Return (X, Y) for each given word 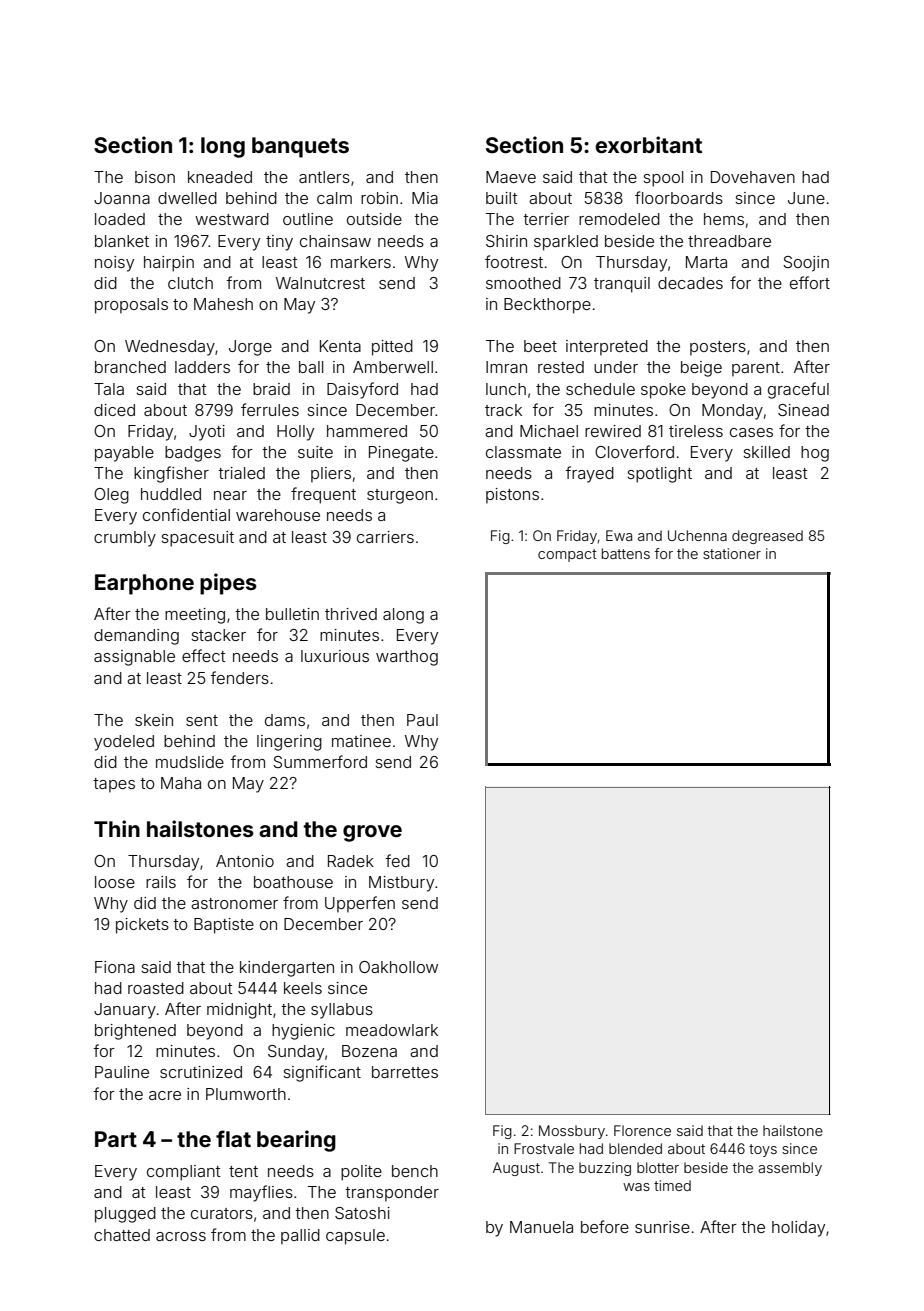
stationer (732, 553)
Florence (642, 1130)
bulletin (292, 614)
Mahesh (223, 304)
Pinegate (401, 454)
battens (626, 553)
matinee (361, 741)
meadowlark (392, 1030)
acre (165, 1095)
